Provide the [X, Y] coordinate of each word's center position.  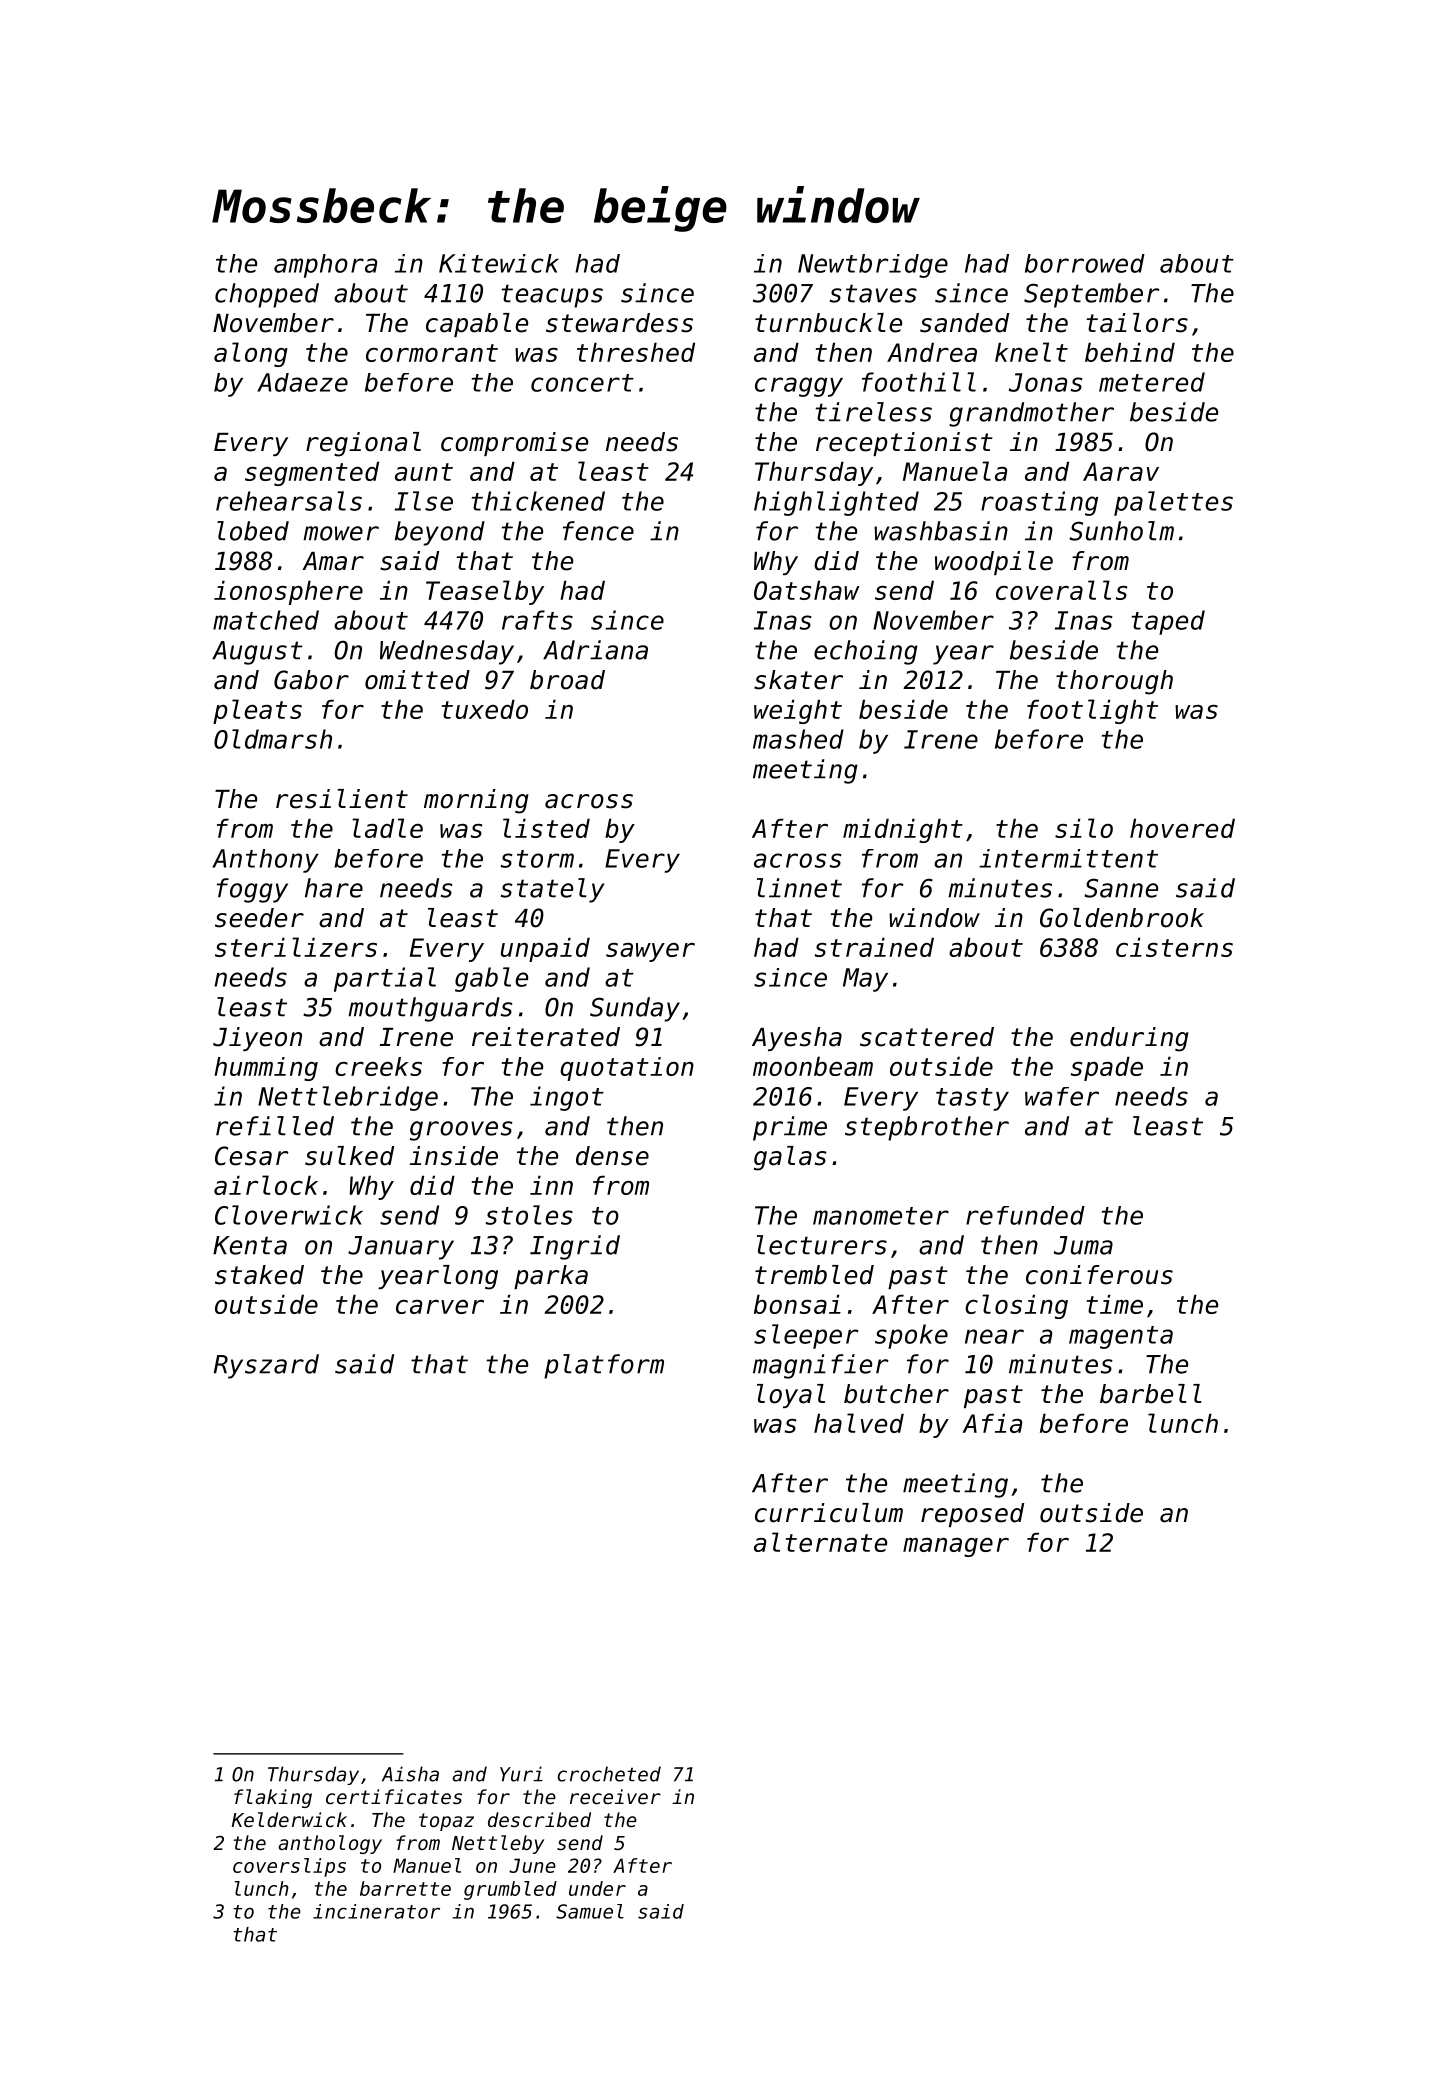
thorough [1114, 682]
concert [582, 383]
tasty [972, 1099]
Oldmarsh [273, 739]
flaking [273, 1798]
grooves [461, 1131]
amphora [325, 266]
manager [956, 1547]
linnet [799, 888]
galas [790, 1158]
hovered [1182, 828]
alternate [820, 1542]
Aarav [1121, 471]
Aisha [410, 1774]
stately [552, 890]
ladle [387, 828]
